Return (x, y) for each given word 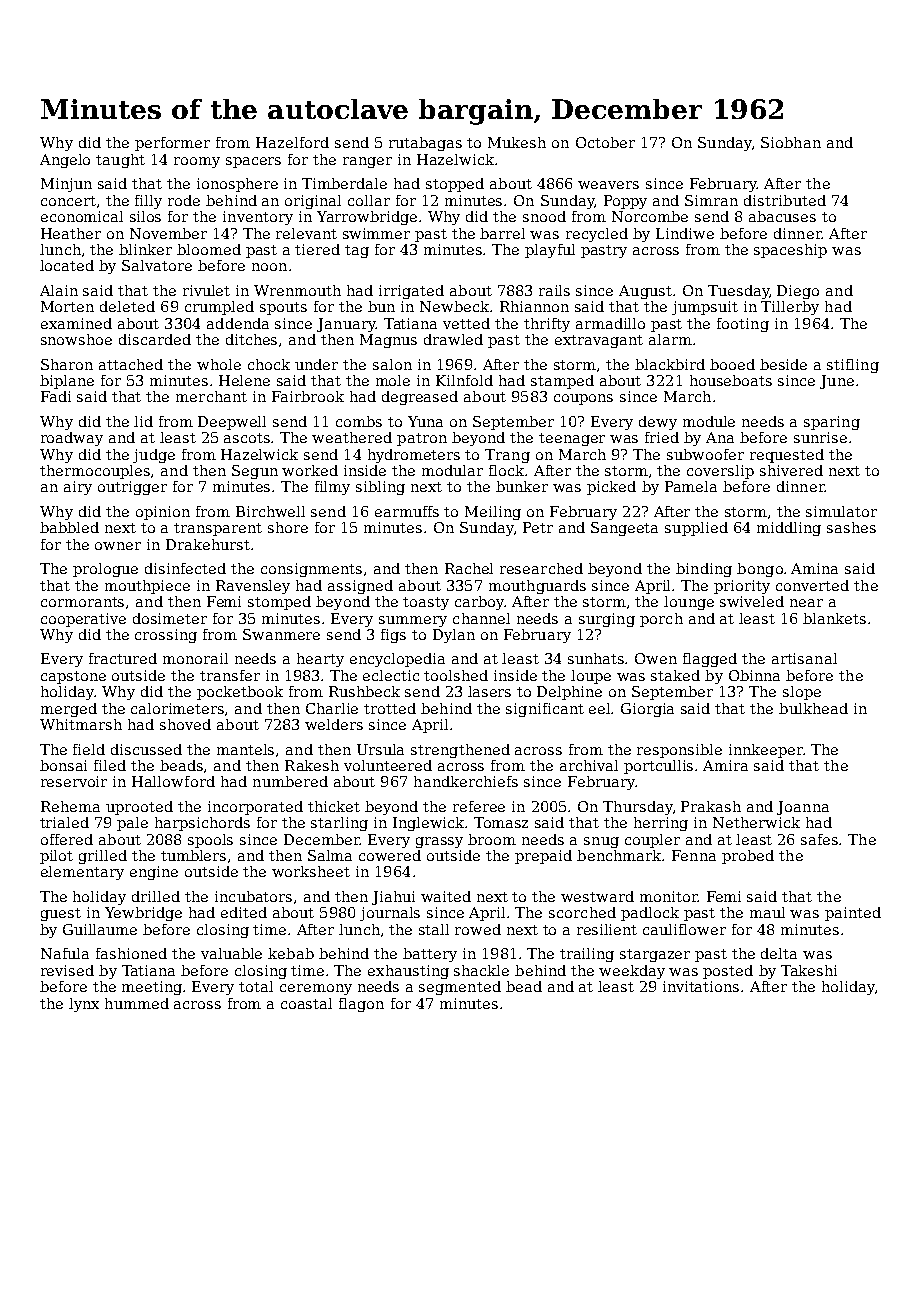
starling (339, 824)
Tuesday (738, 292)
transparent (218, 529)
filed (110, 765)
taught (120, 161)
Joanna (803, 808)
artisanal (804, 658)
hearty (320, 660)
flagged (710, 660)
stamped (562, 382)
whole (219, 364)
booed (732, 364)
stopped (455, 185)
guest (61, 914)
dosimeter (170, 618)
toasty (426, 603)
